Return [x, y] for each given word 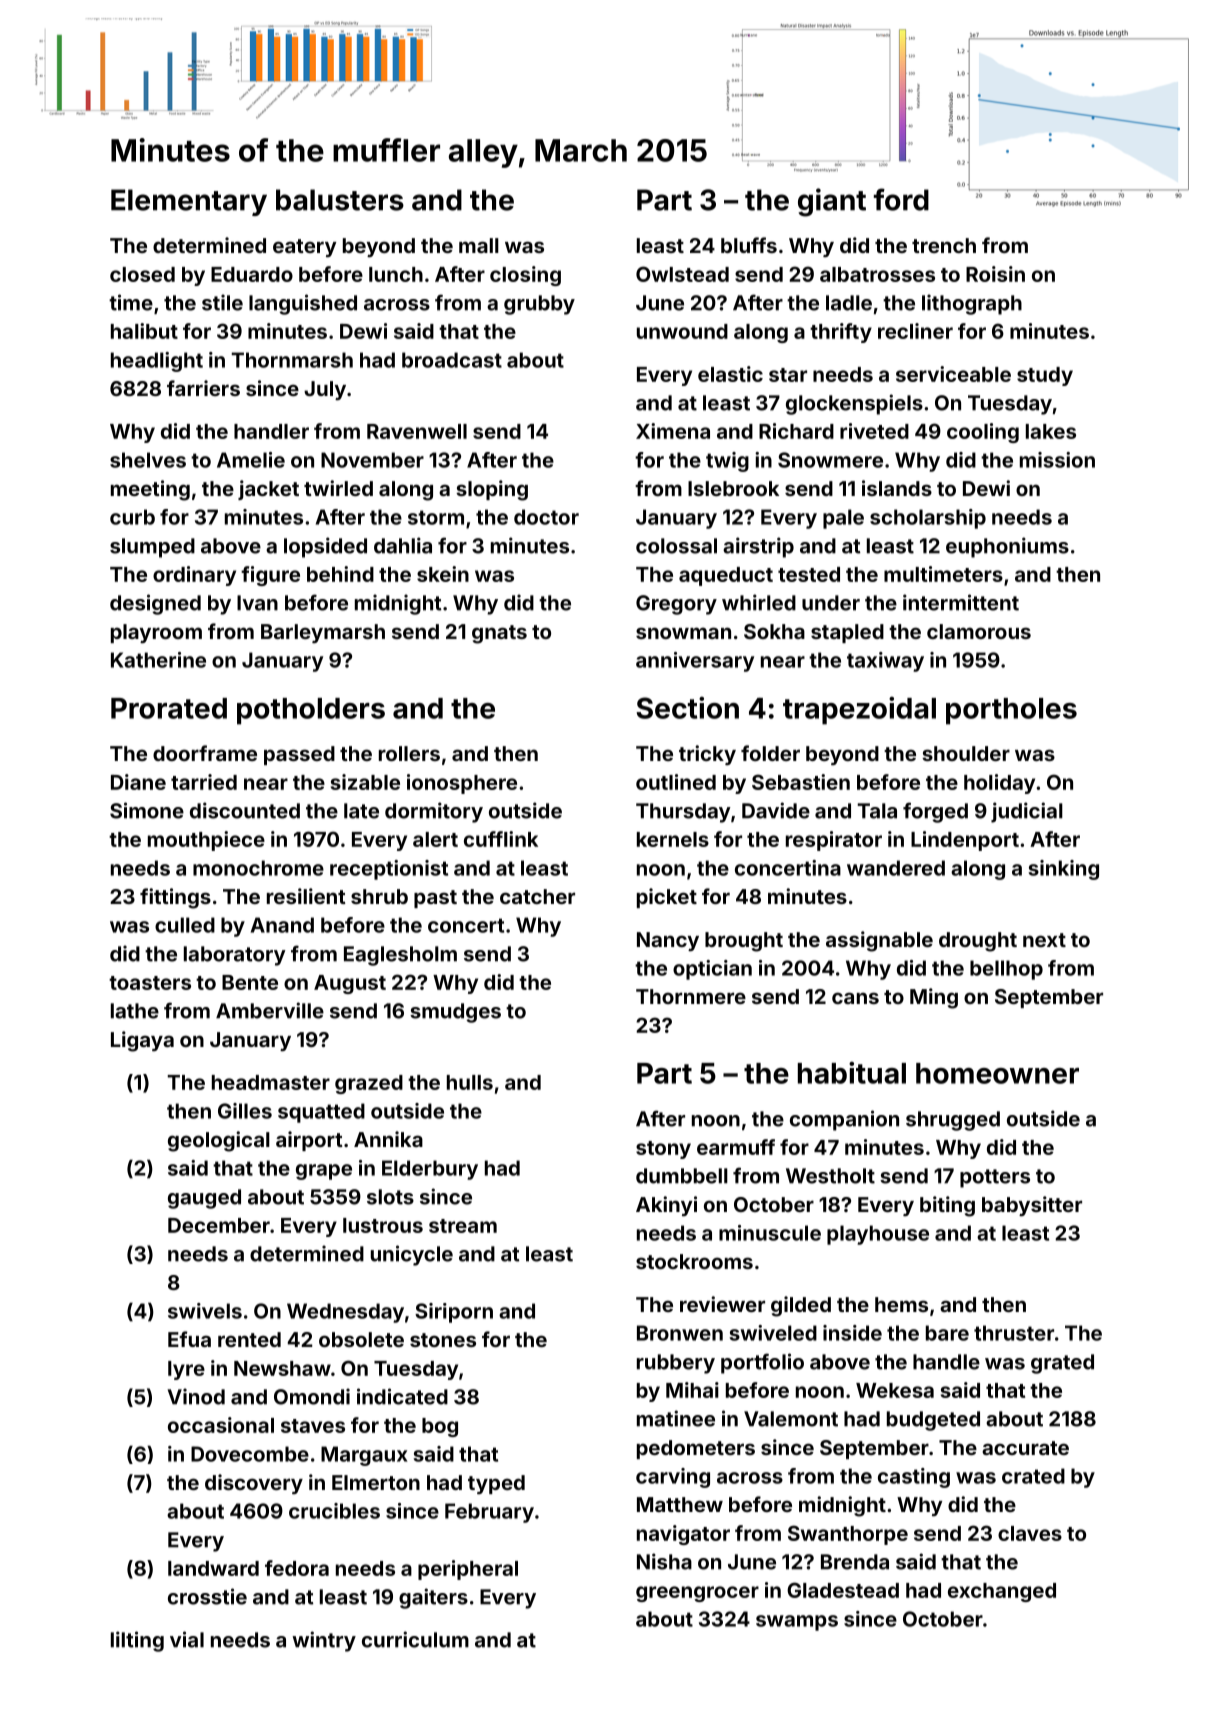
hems [901, 1304]
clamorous [979, 631]
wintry [324, 1641]
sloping [492, 490]
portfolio [762, 1363]
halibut [144, 331]
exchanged [1002, 1592]
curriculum [415, 1639]
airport [309, 1141]
